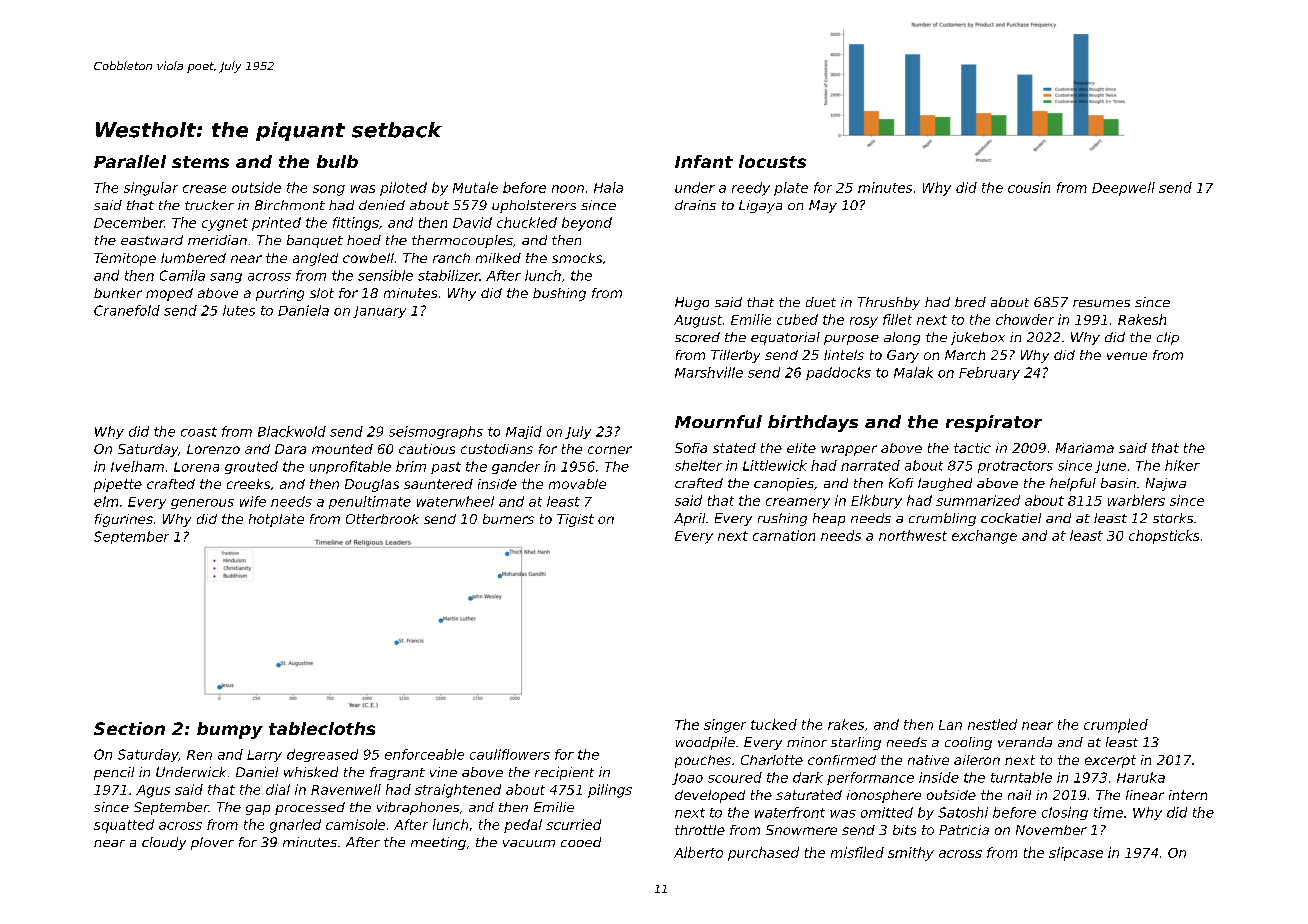  I want to click on Deepwell, so click(1123, 189).
